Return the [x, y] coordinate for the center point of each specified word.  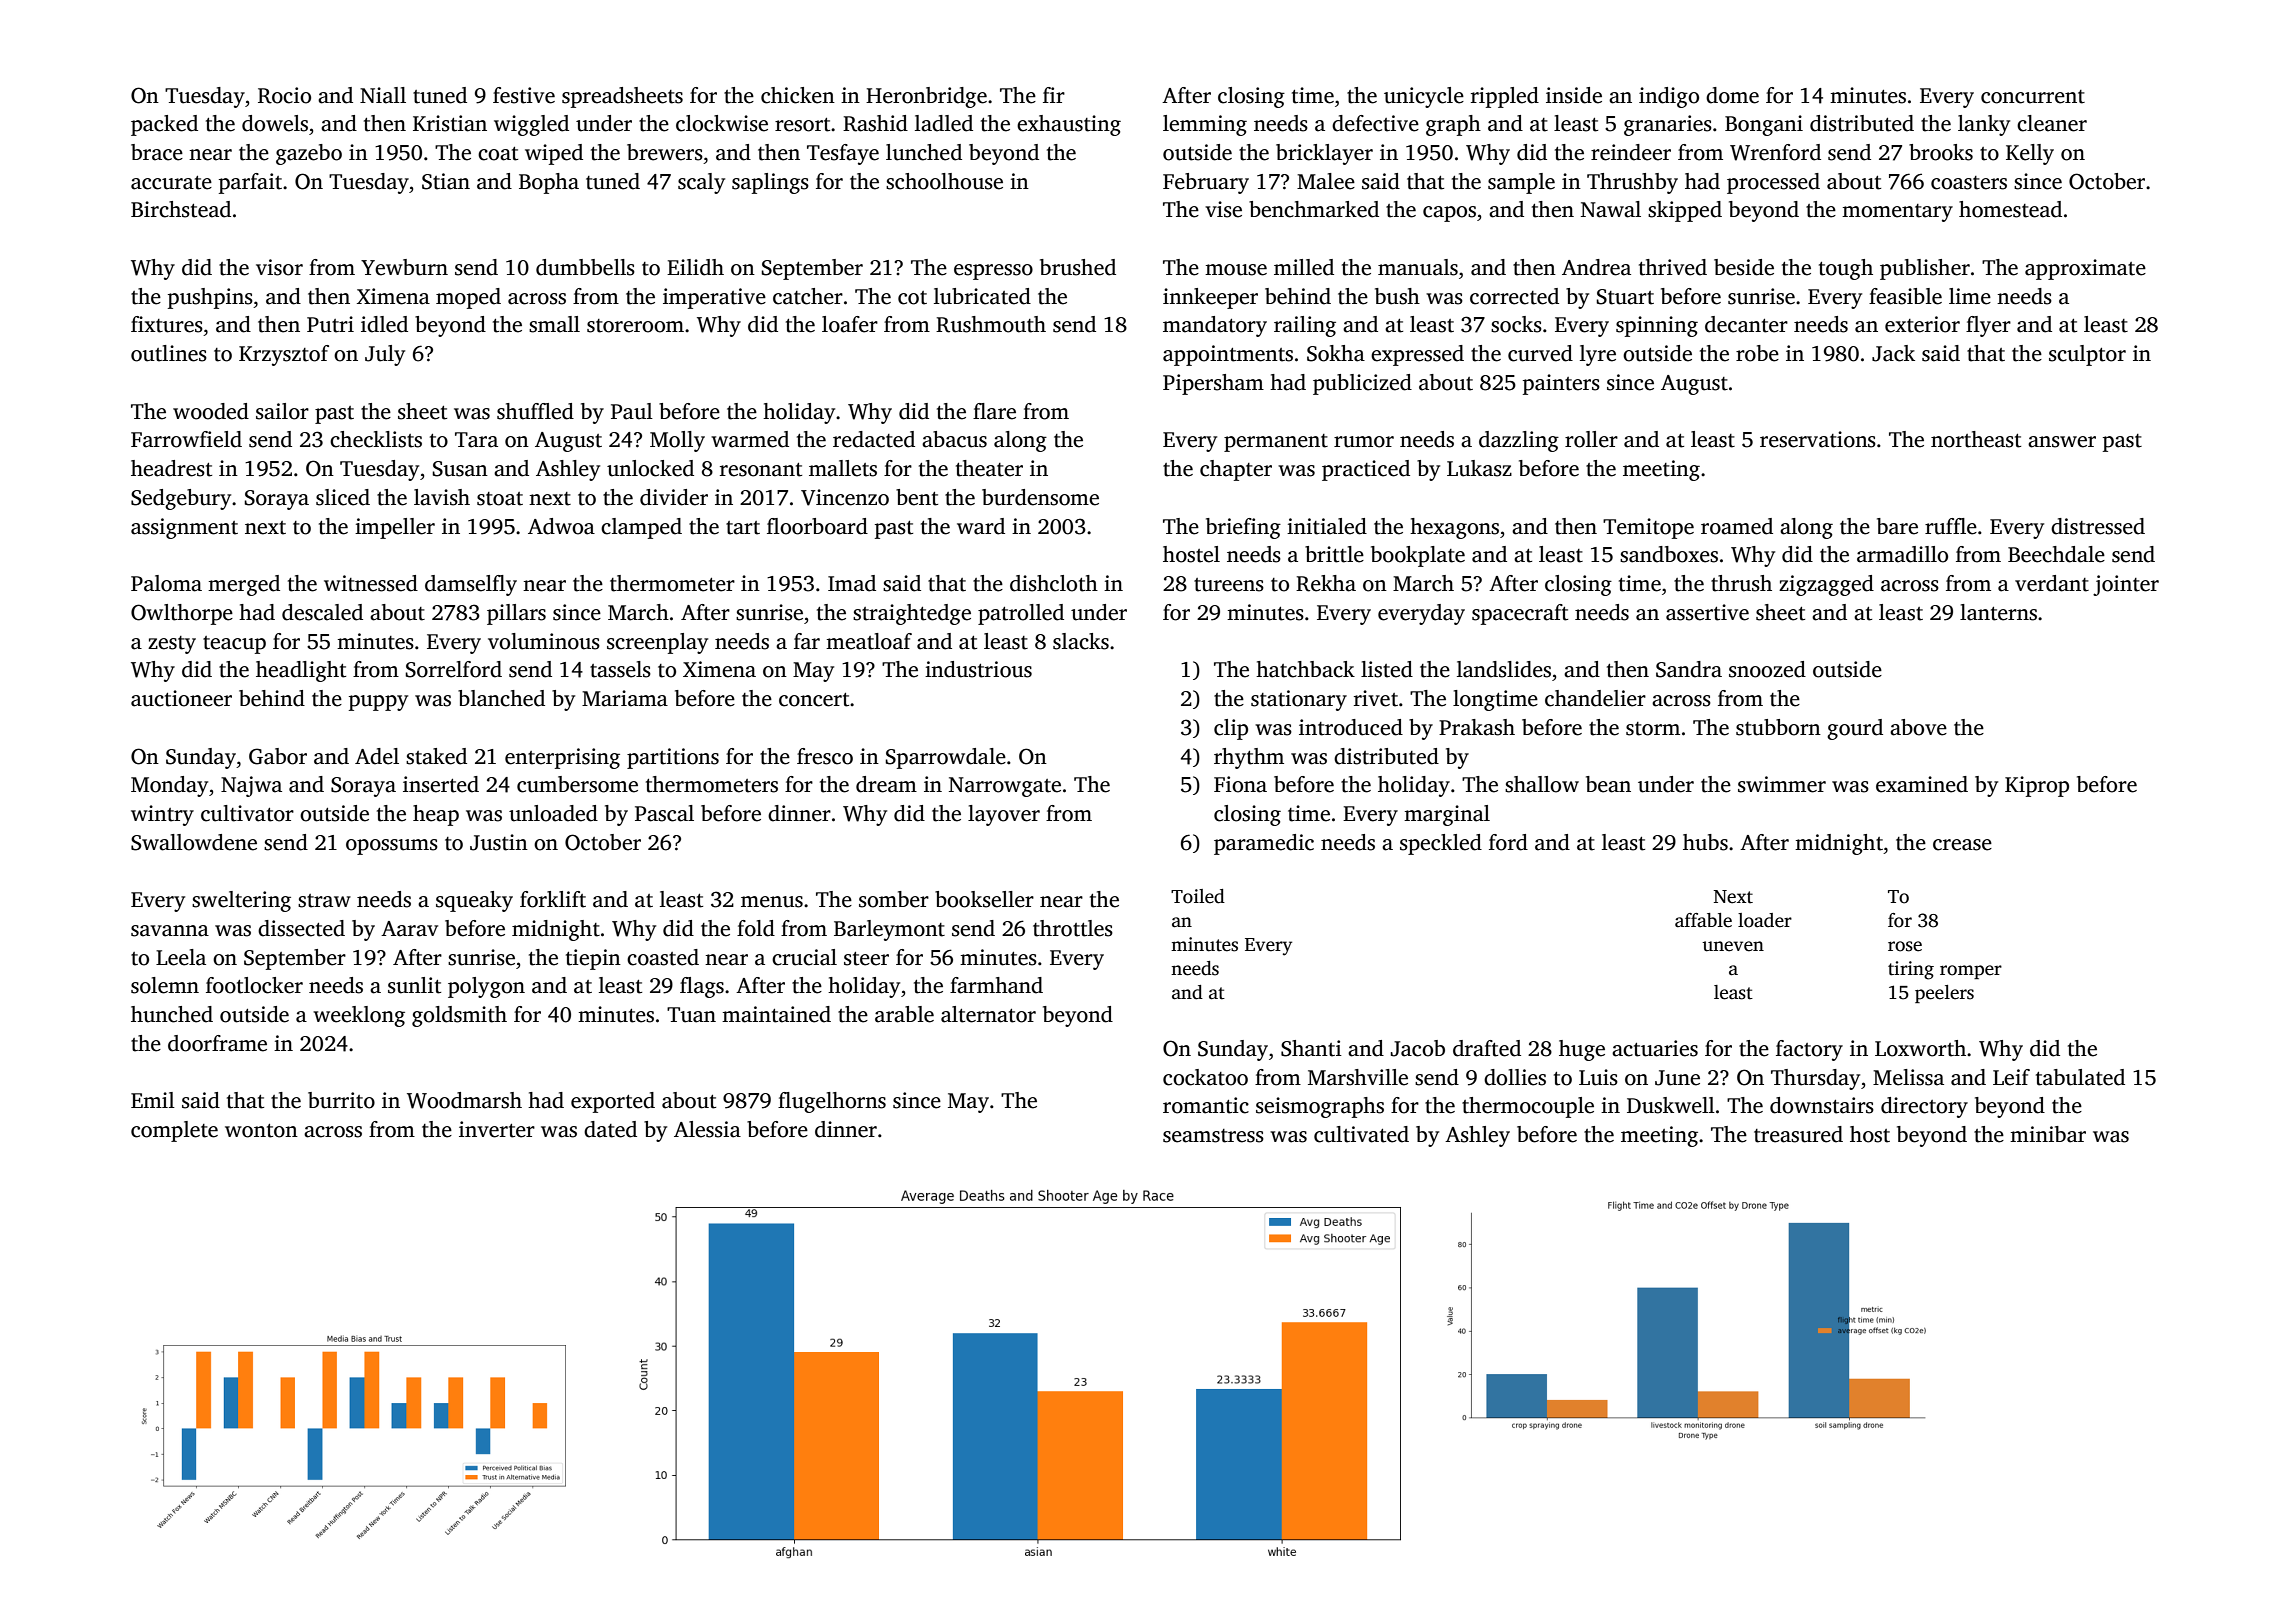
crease [1962, 845]
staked [436, 756]
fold [756, 928]
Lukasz [1479, 468]
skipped [1685, 211]
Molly [677, 441]
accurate [171, 183]
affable [1703, 920]
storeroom [635, 326]
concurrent [2033, 97]
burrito [341, 1100]
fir [1054, 95]
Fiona [1240, 784]
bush [1397, 296]
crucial [804, 957]
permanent [1276, 443]
